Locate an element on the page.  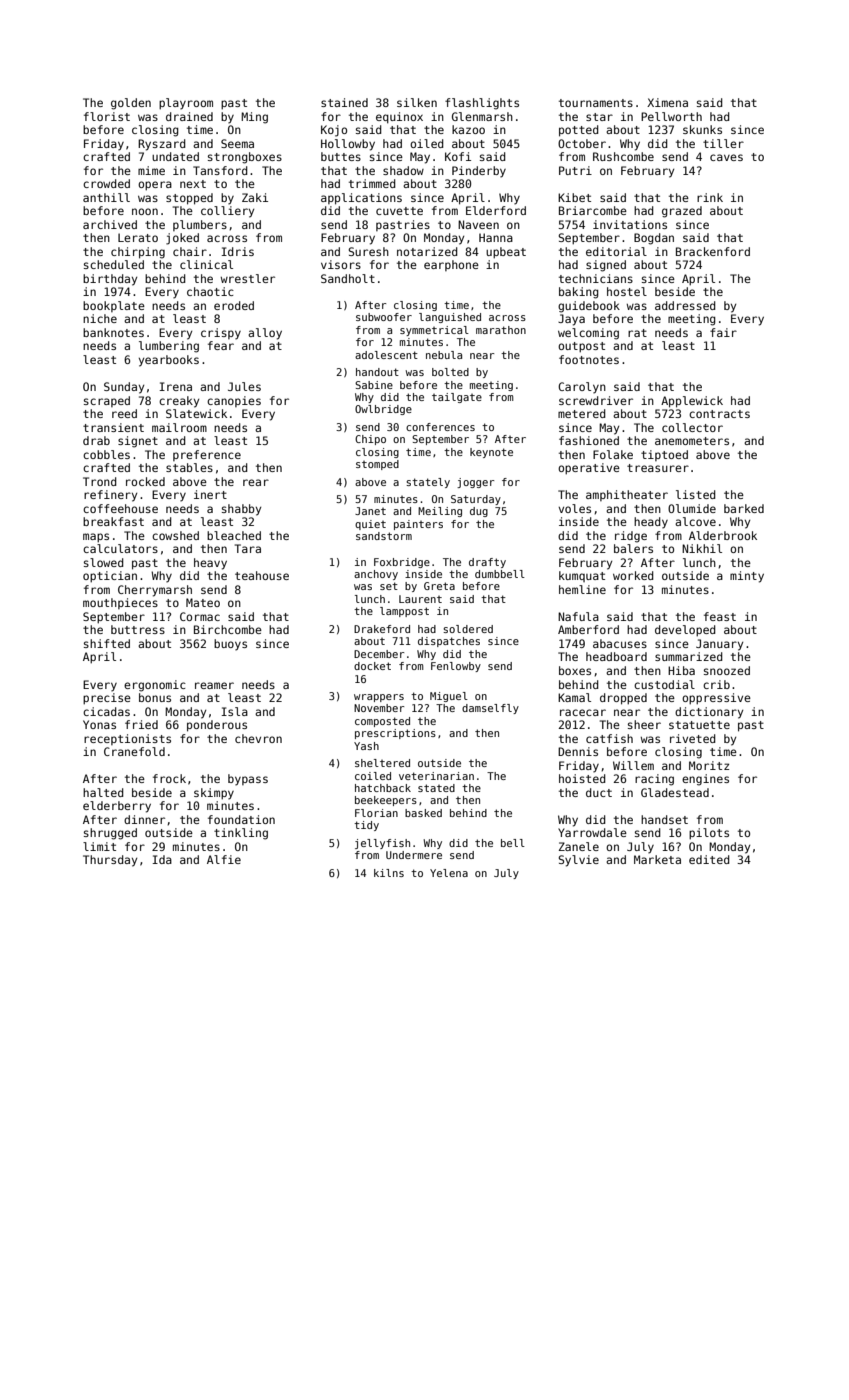
calculators is located at coordinates (120, 548).
